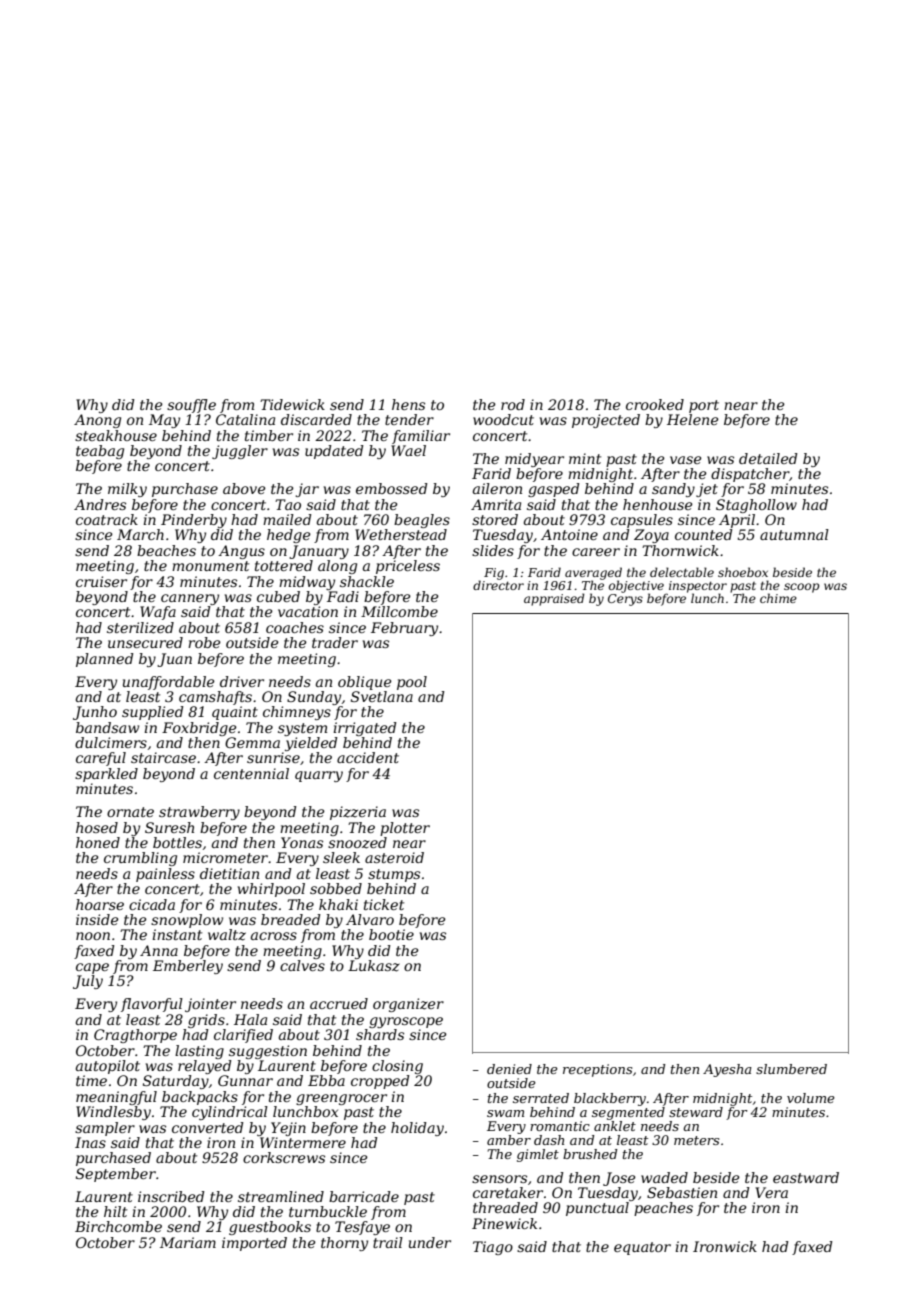  Describe the element at coordinates (227, 935) in the screenshot. I see `waltz` at that location.
